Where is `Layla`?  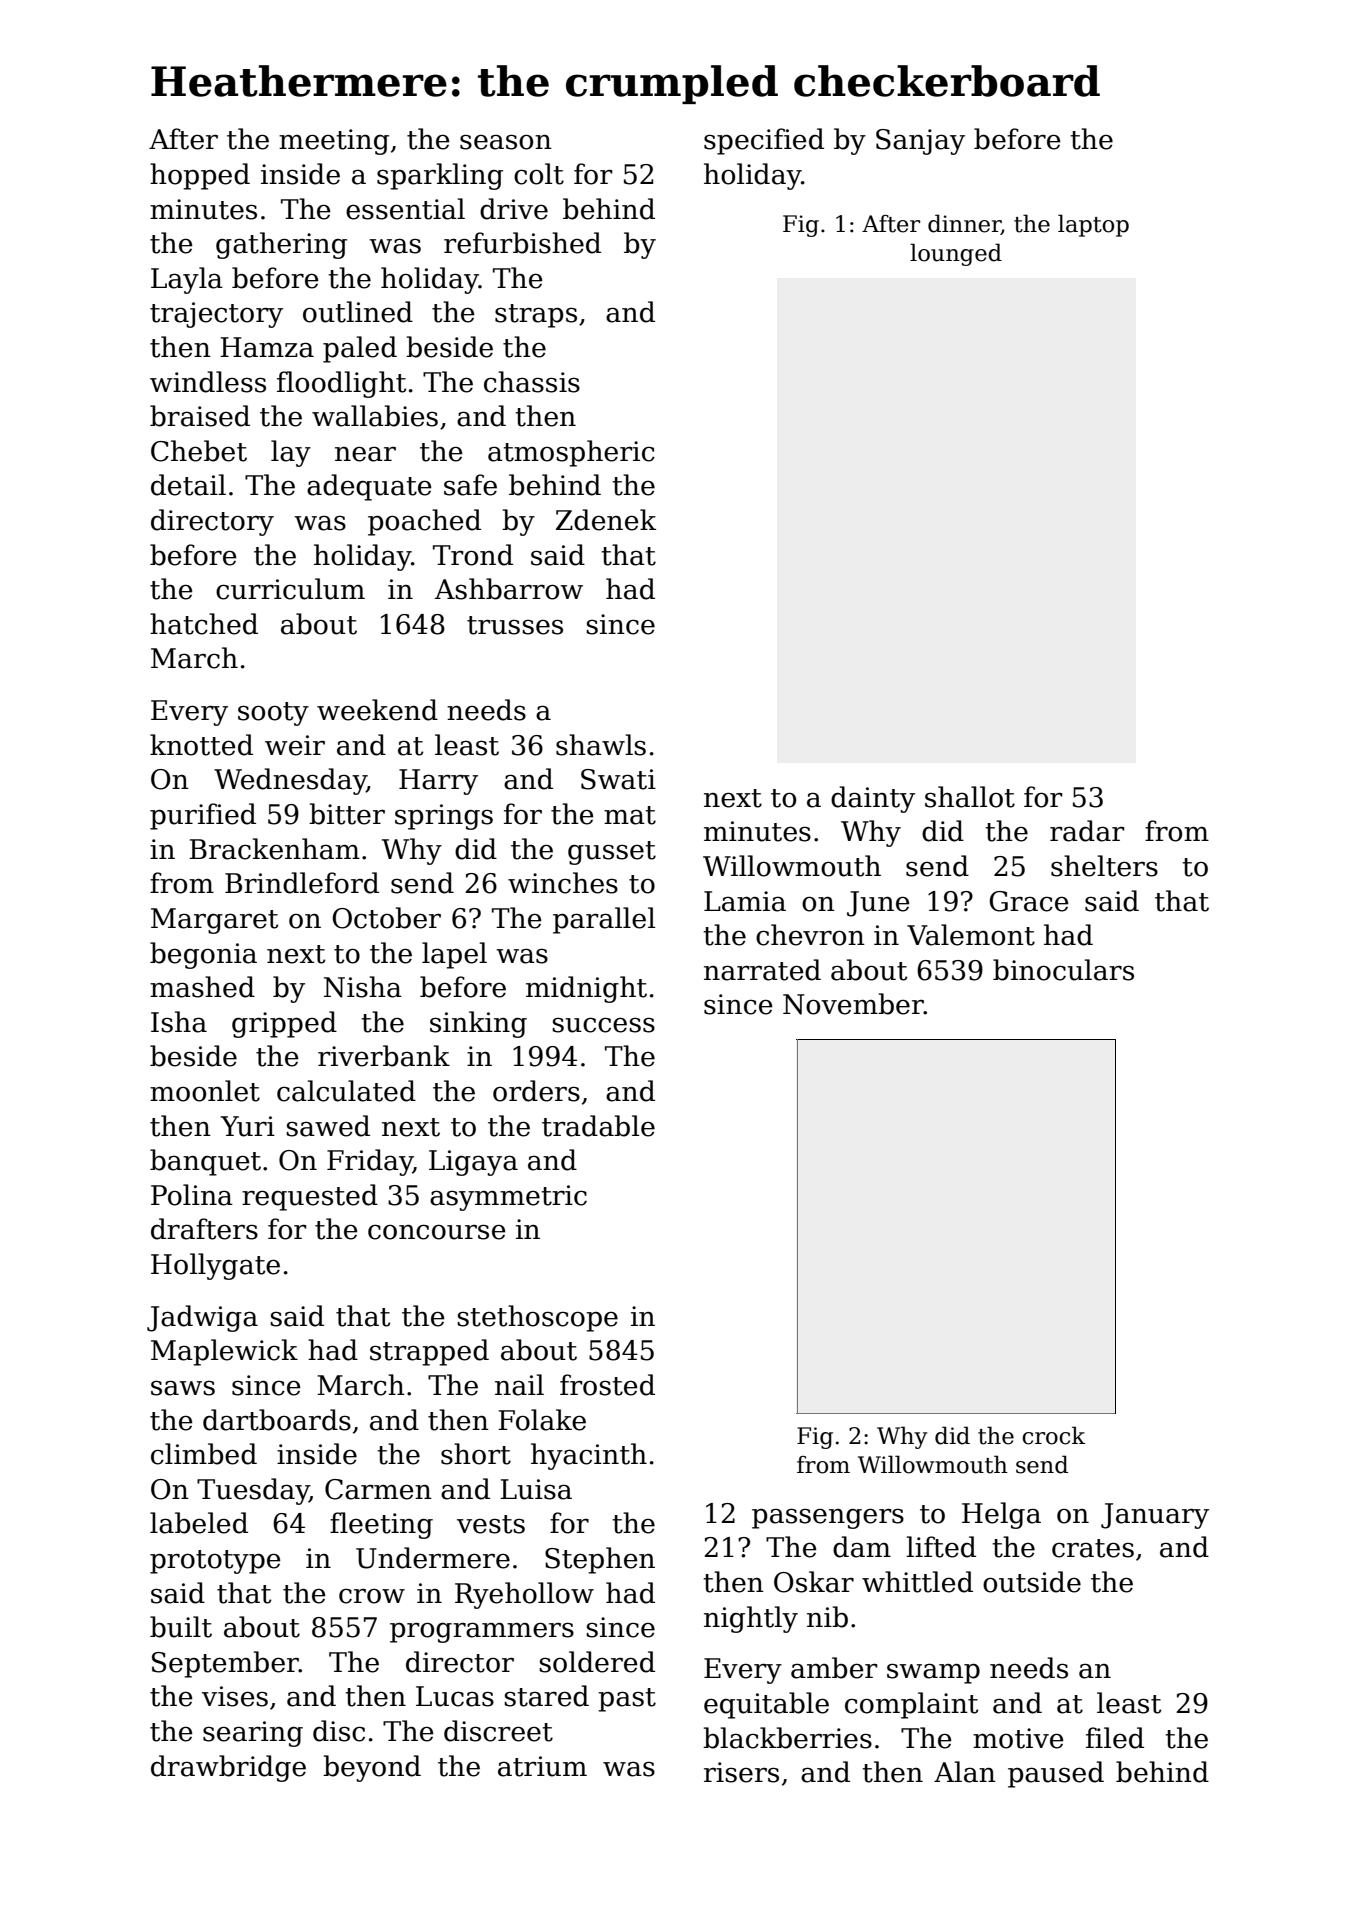 Layla is located at coordinates (187, 280).
